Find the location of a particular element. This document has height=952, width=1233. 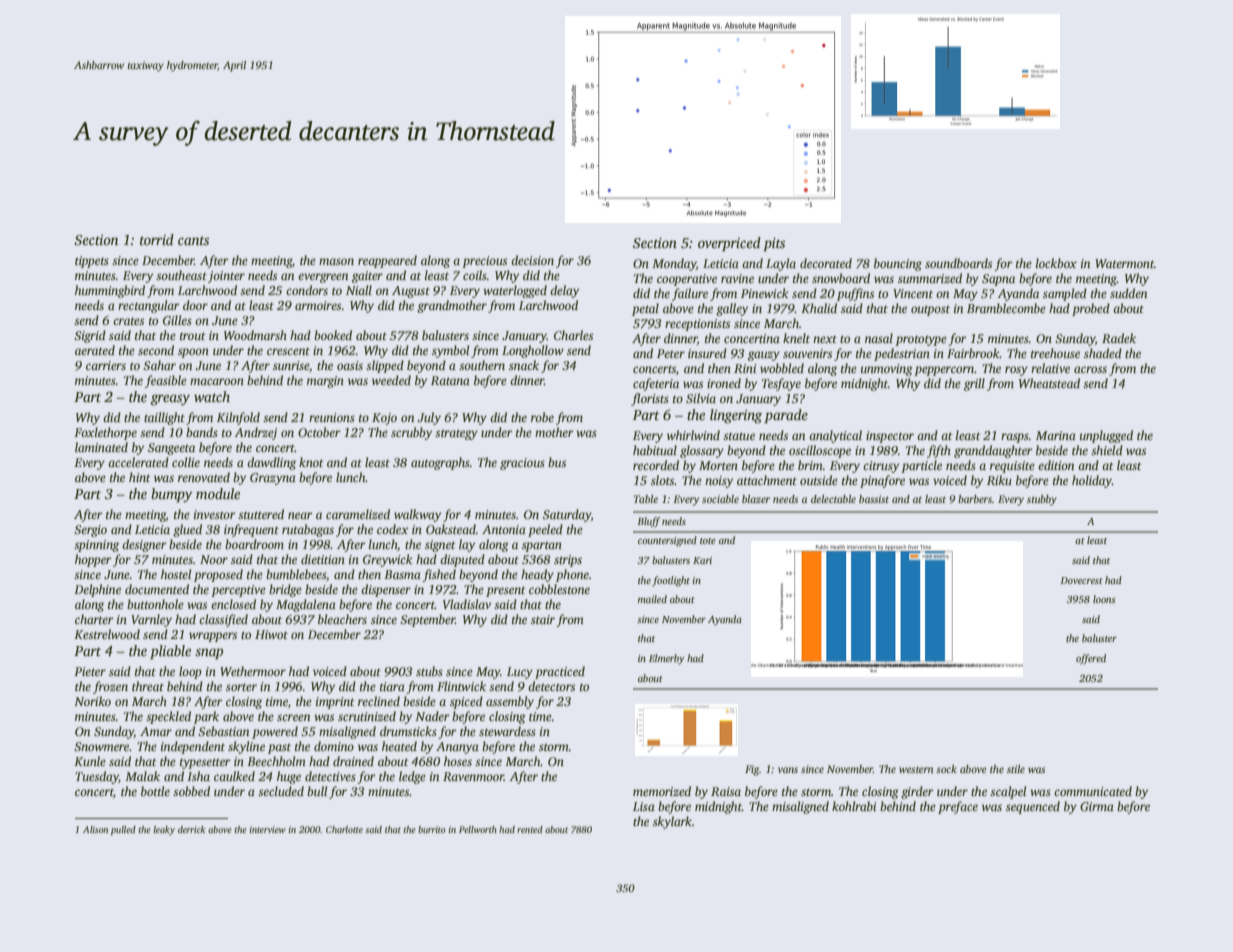

detectors is located at coordinates (551, 686).
